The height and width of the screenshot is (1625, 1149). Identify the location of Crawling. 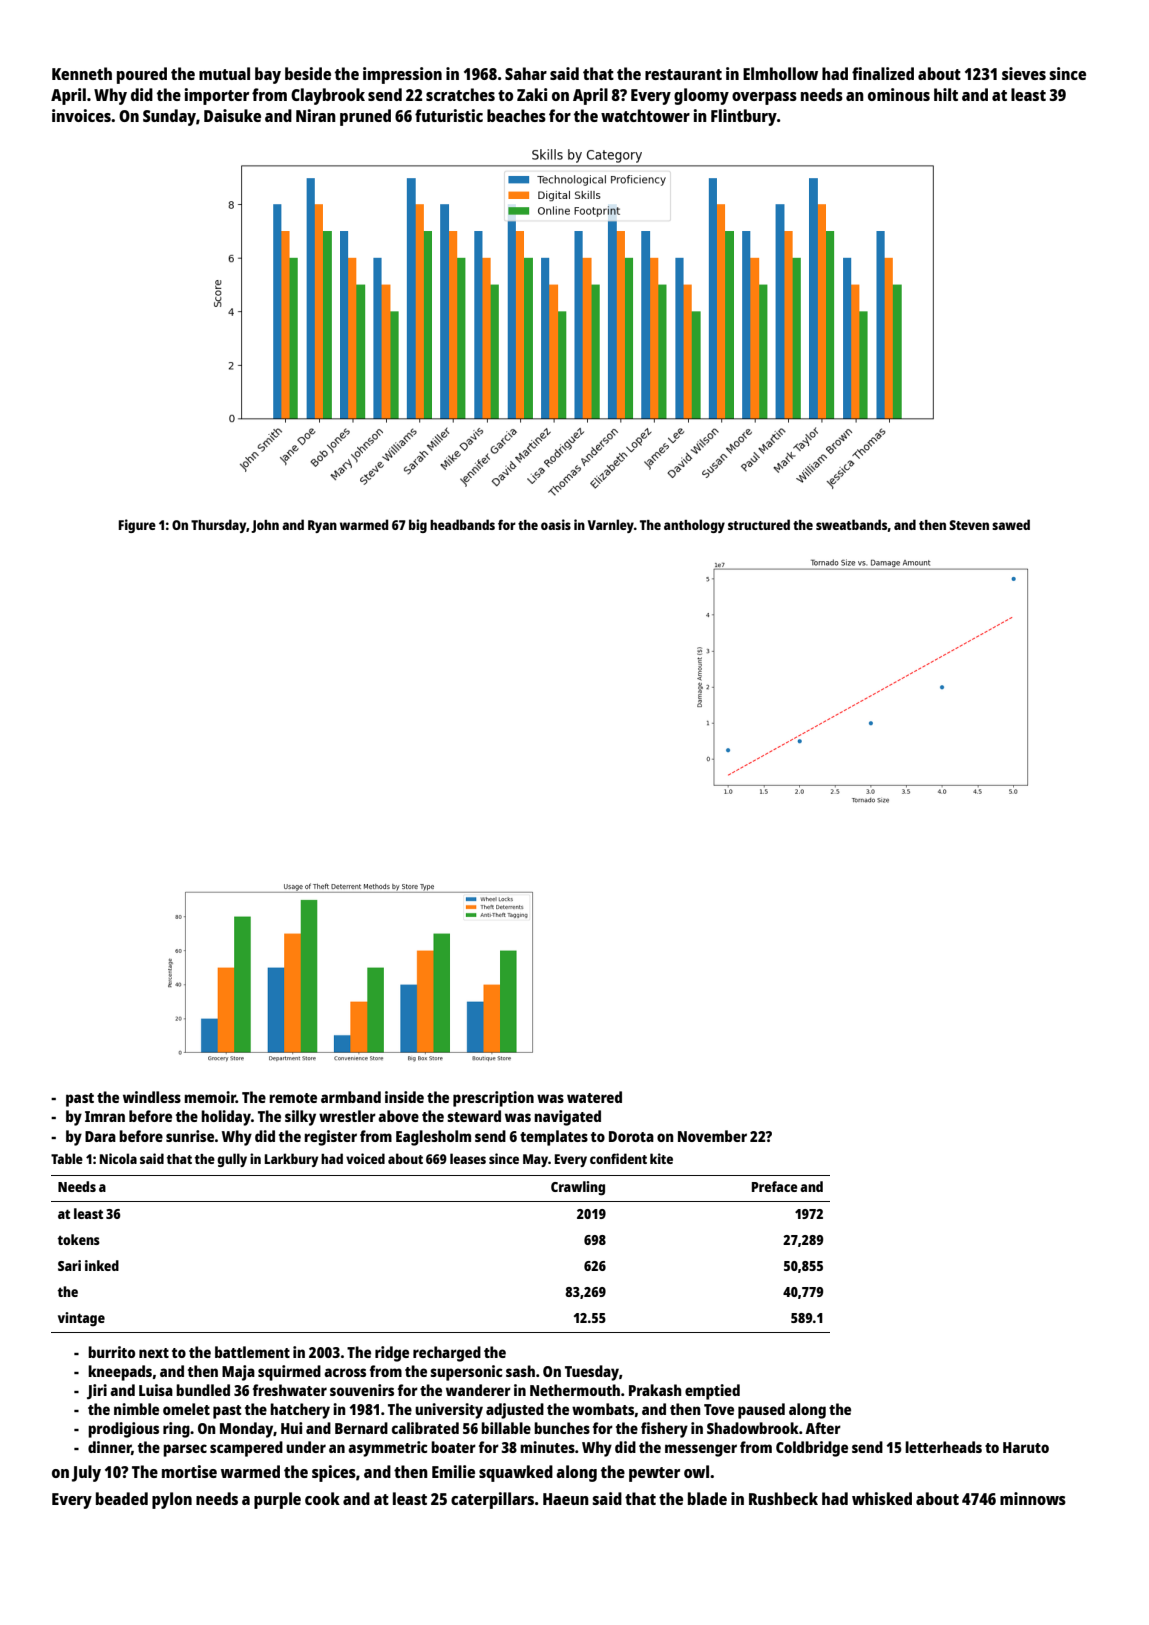
(578, 1188).
